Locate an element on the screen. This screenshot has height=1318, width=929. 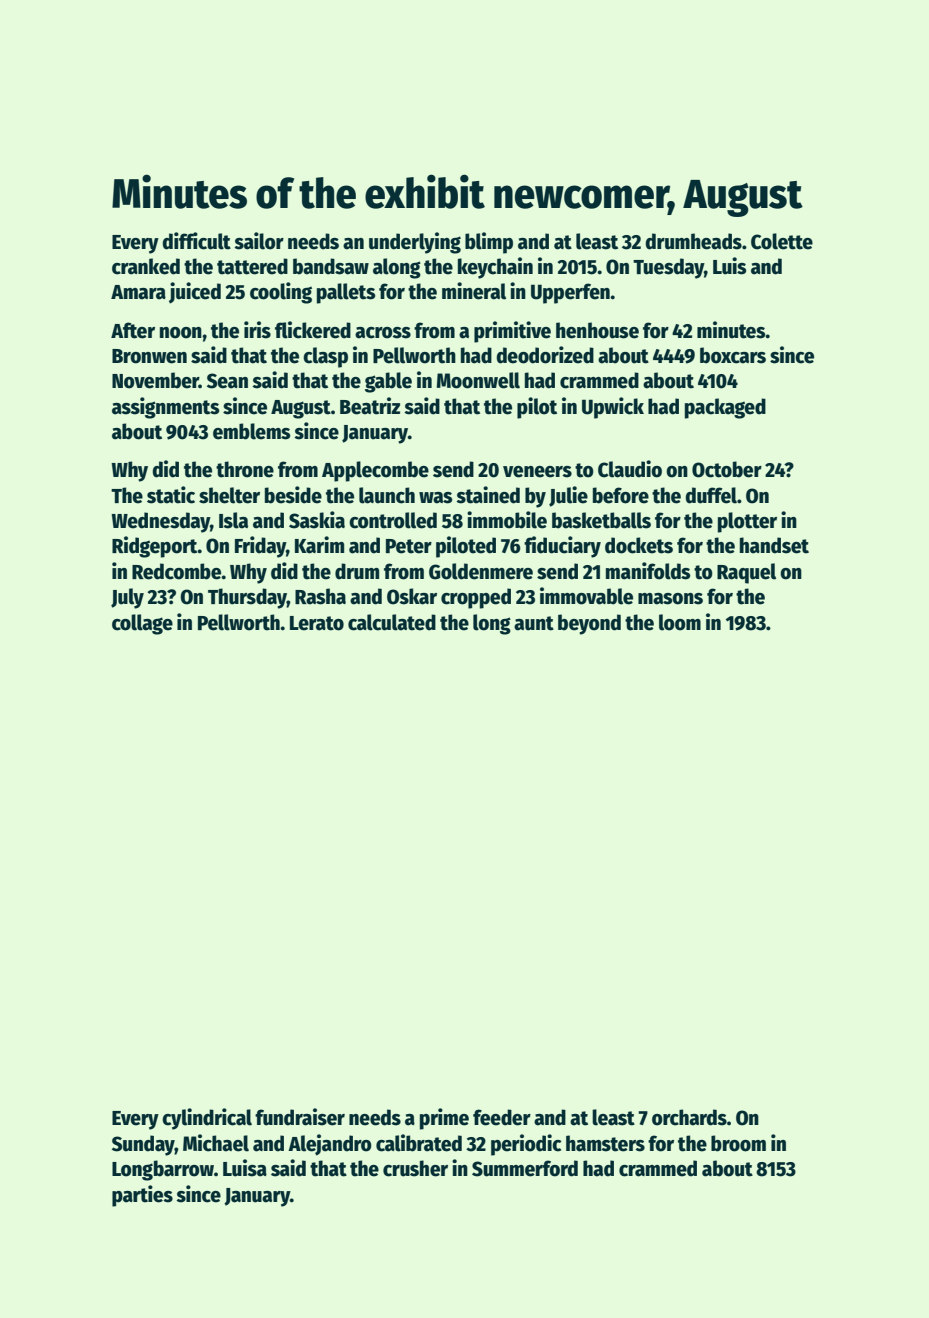
cylindrical is located at coordinates (207, 1119).
